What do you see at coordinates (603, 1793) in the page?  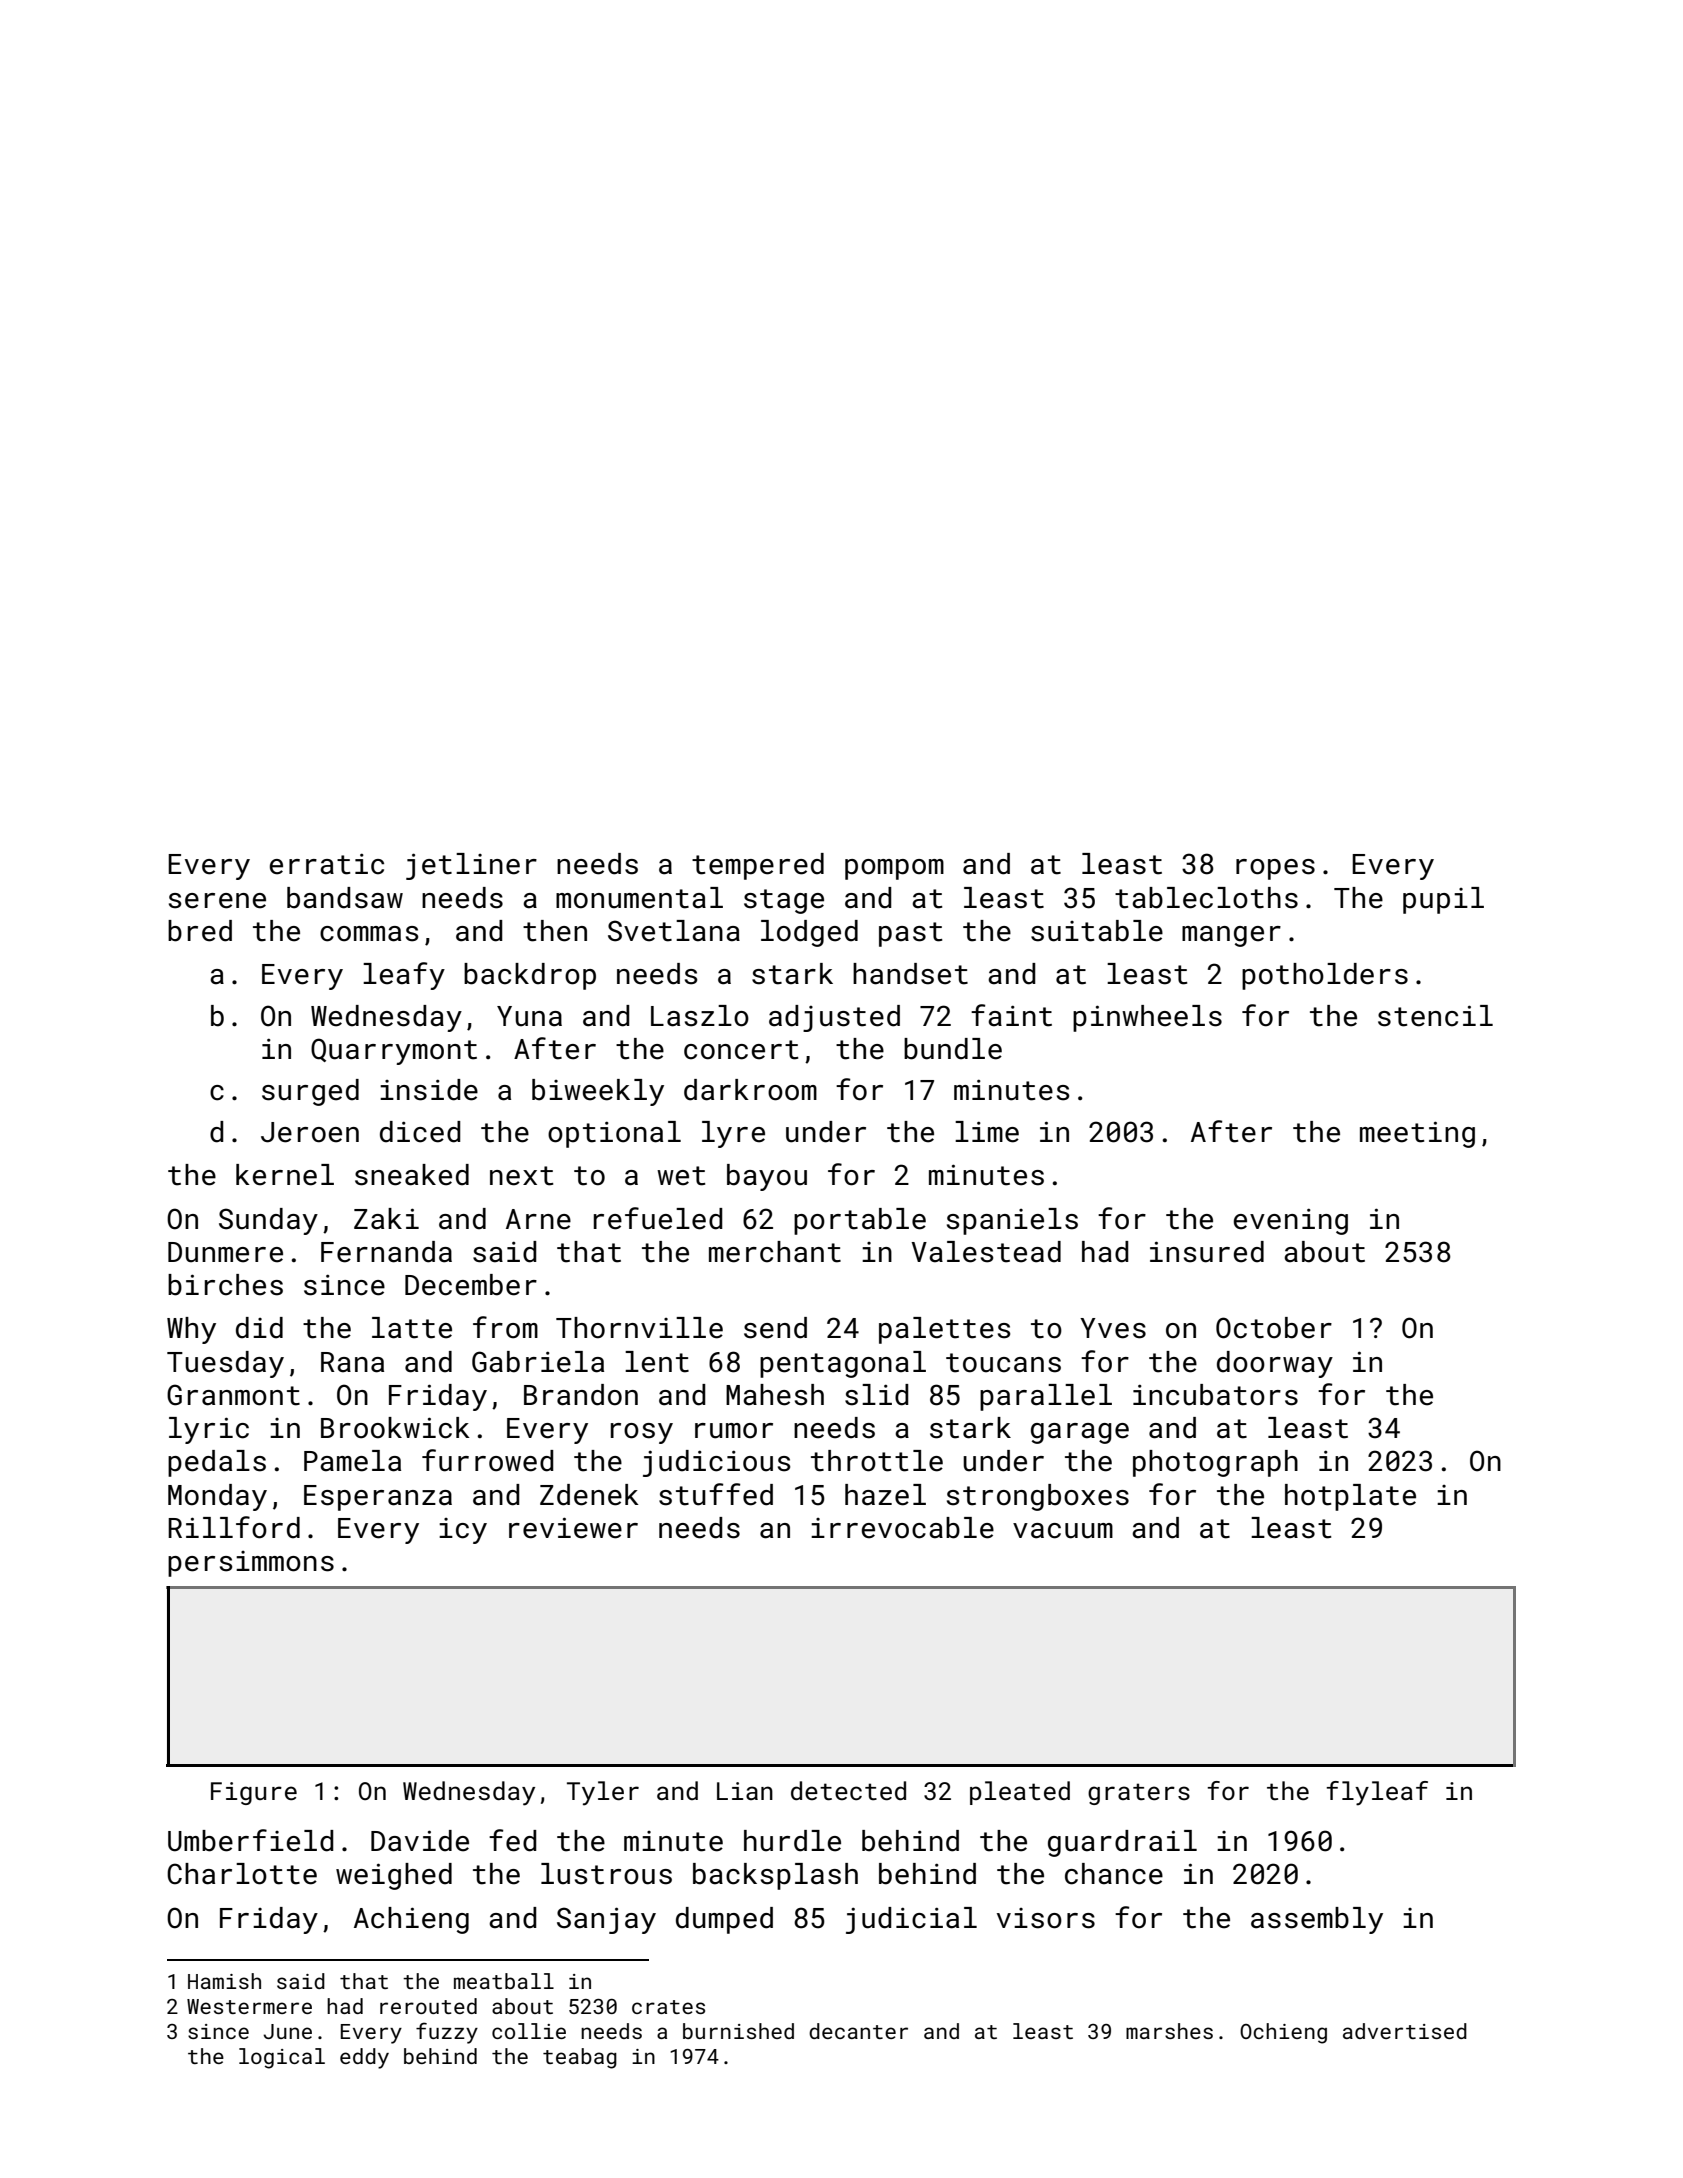 I see `Tyler` at bounding box center [603, 1793].
